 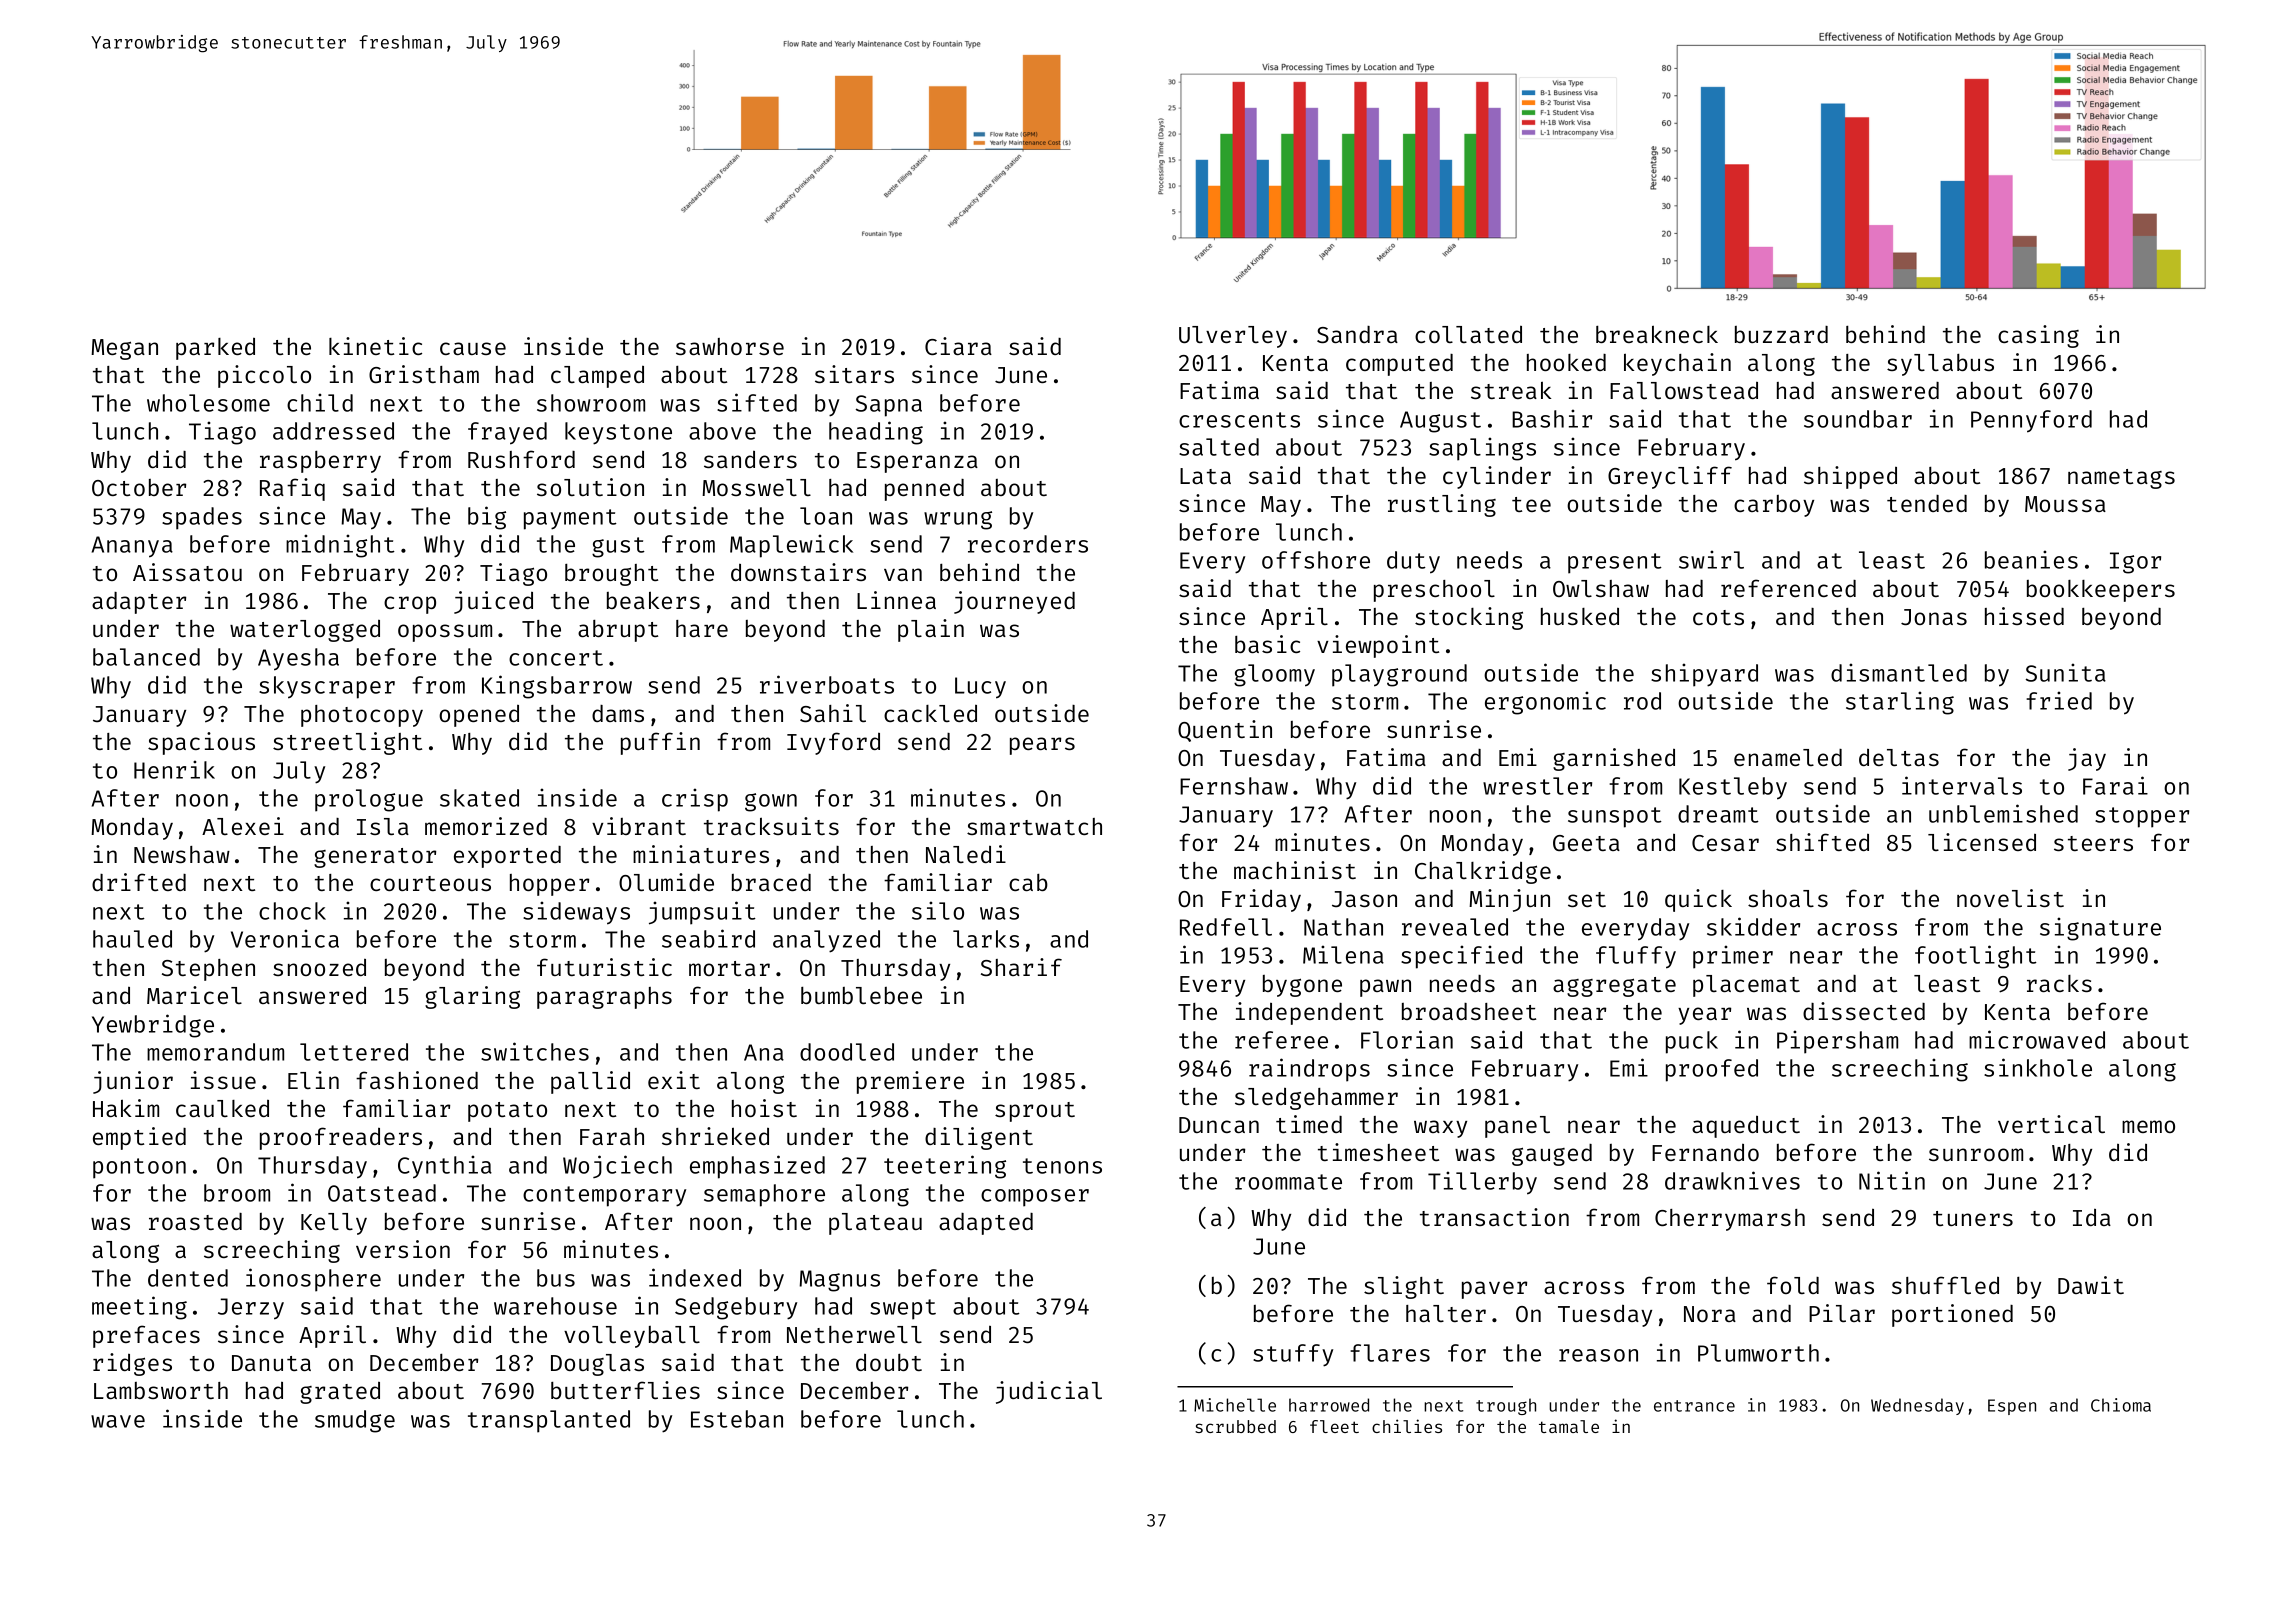 I want to click on judicial, so click(x=1049, y=1392).
